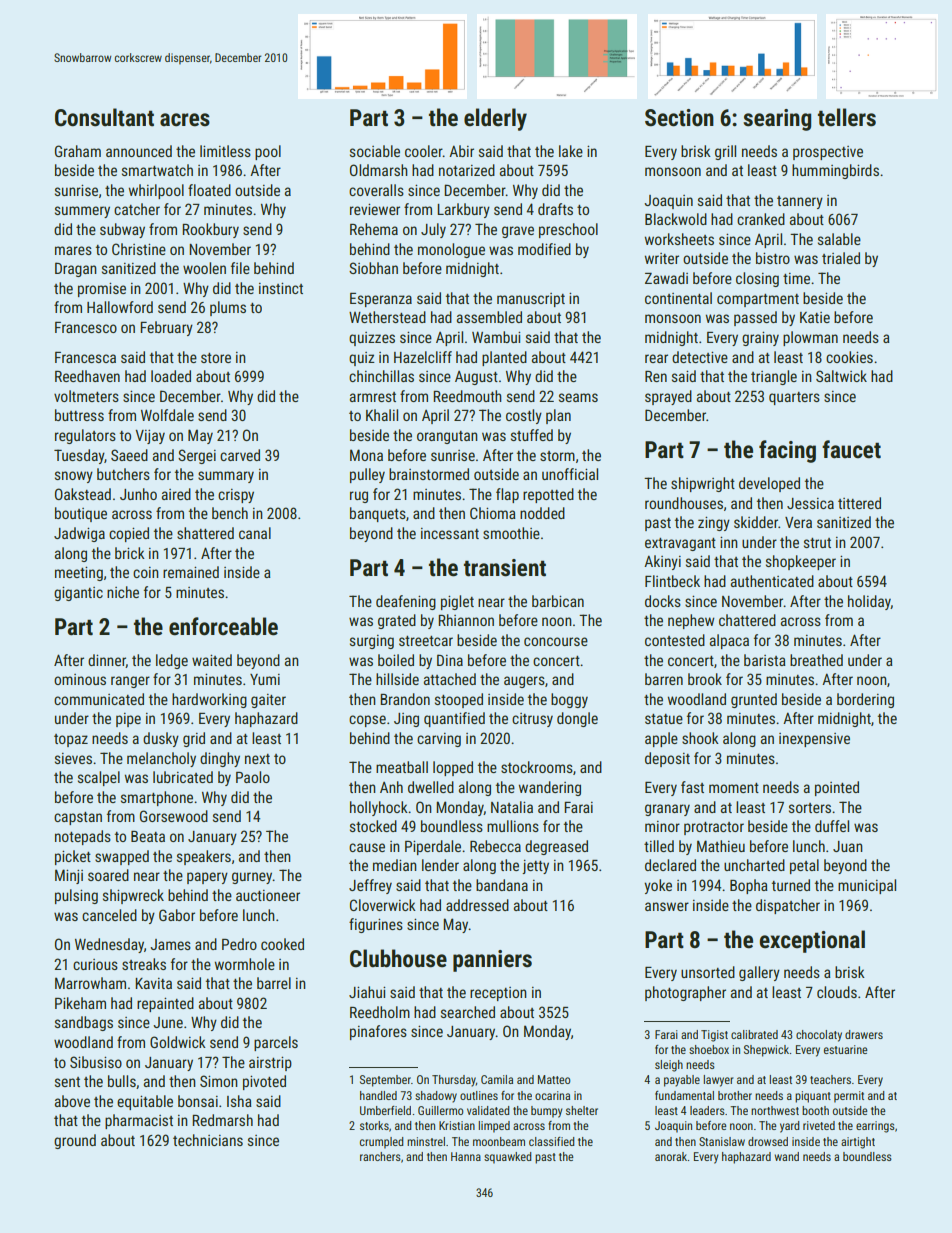 This page has height=1233, width=952. What do you see at coordinates (75, 1141) in the page?
I see `ground` at bounding box center [75, 1141].
